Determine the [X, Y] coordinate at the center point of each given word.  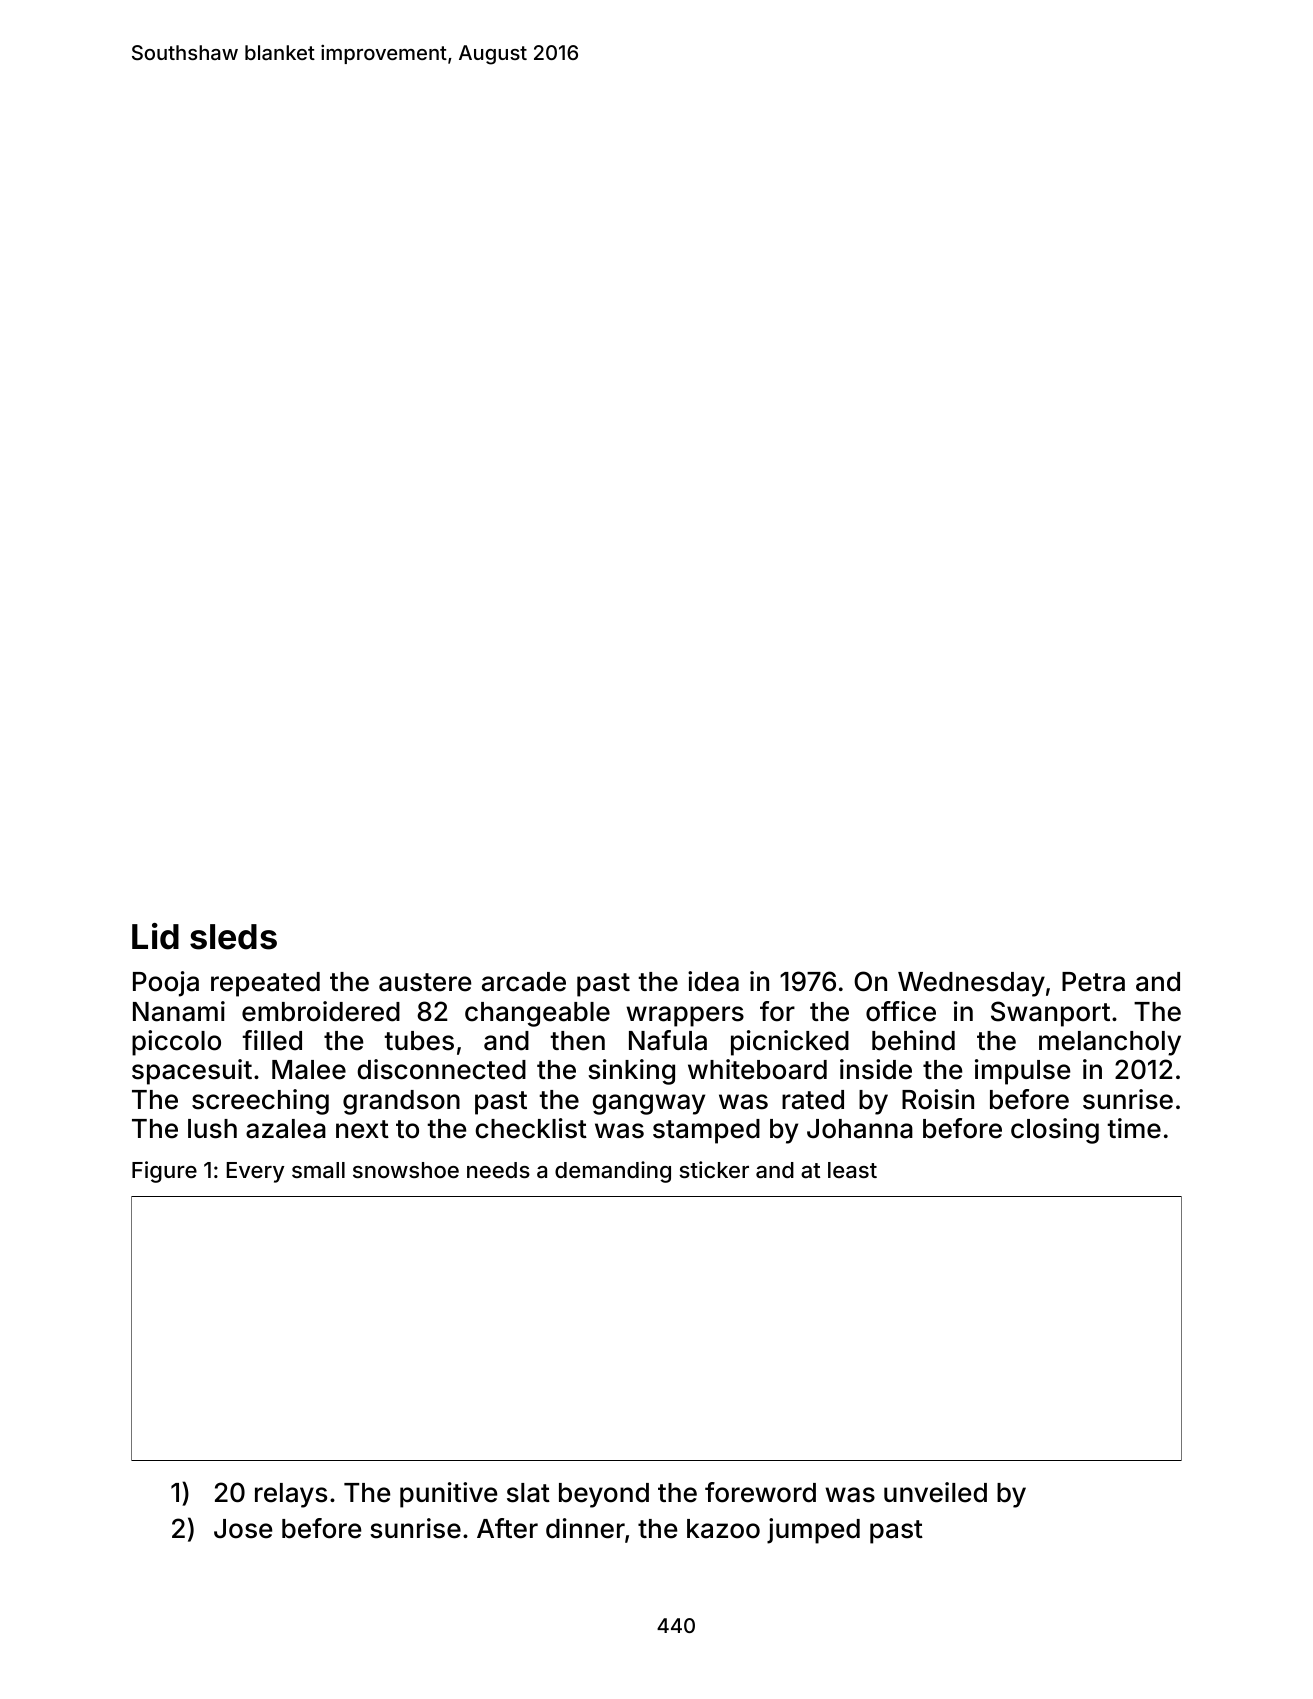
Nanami [179, 1011]
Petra [1093, 982]
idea [713, 981]
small [318, 1170]
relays [291, 1495]
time [1134, 1128]
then [577, 1041]
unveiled [935, 1492]
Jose [243, 1529]
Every [255, 1172]
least [852, 1170]
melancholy [1110, 1043]
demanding [613, 1172]
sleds [233, 937]
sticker [714, 1169]
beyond [604, 1495]
